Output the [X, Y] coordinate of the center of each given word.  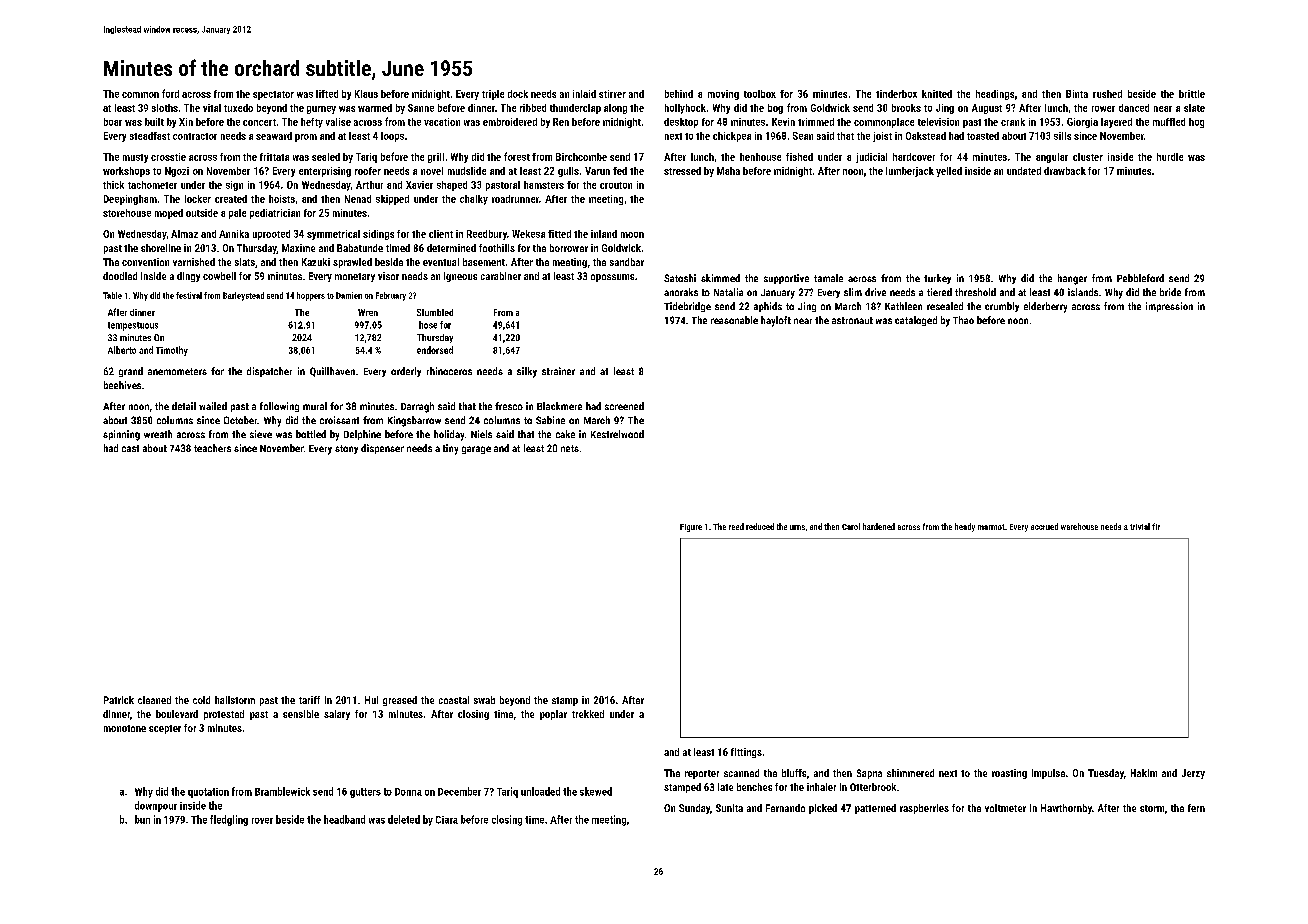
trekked [588, 714]
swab [484, 700]
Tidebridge [687, 307]
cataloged [916, 321]
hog [1196, 123]
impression [1169, 307]
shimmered [910, 773]
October [240, 420]
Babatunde [360, 248]
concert [259, 122]
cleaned [154, 700]
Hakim [1144, 773]
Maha [728, 171]
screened [624, 406]
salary [337, 715]
